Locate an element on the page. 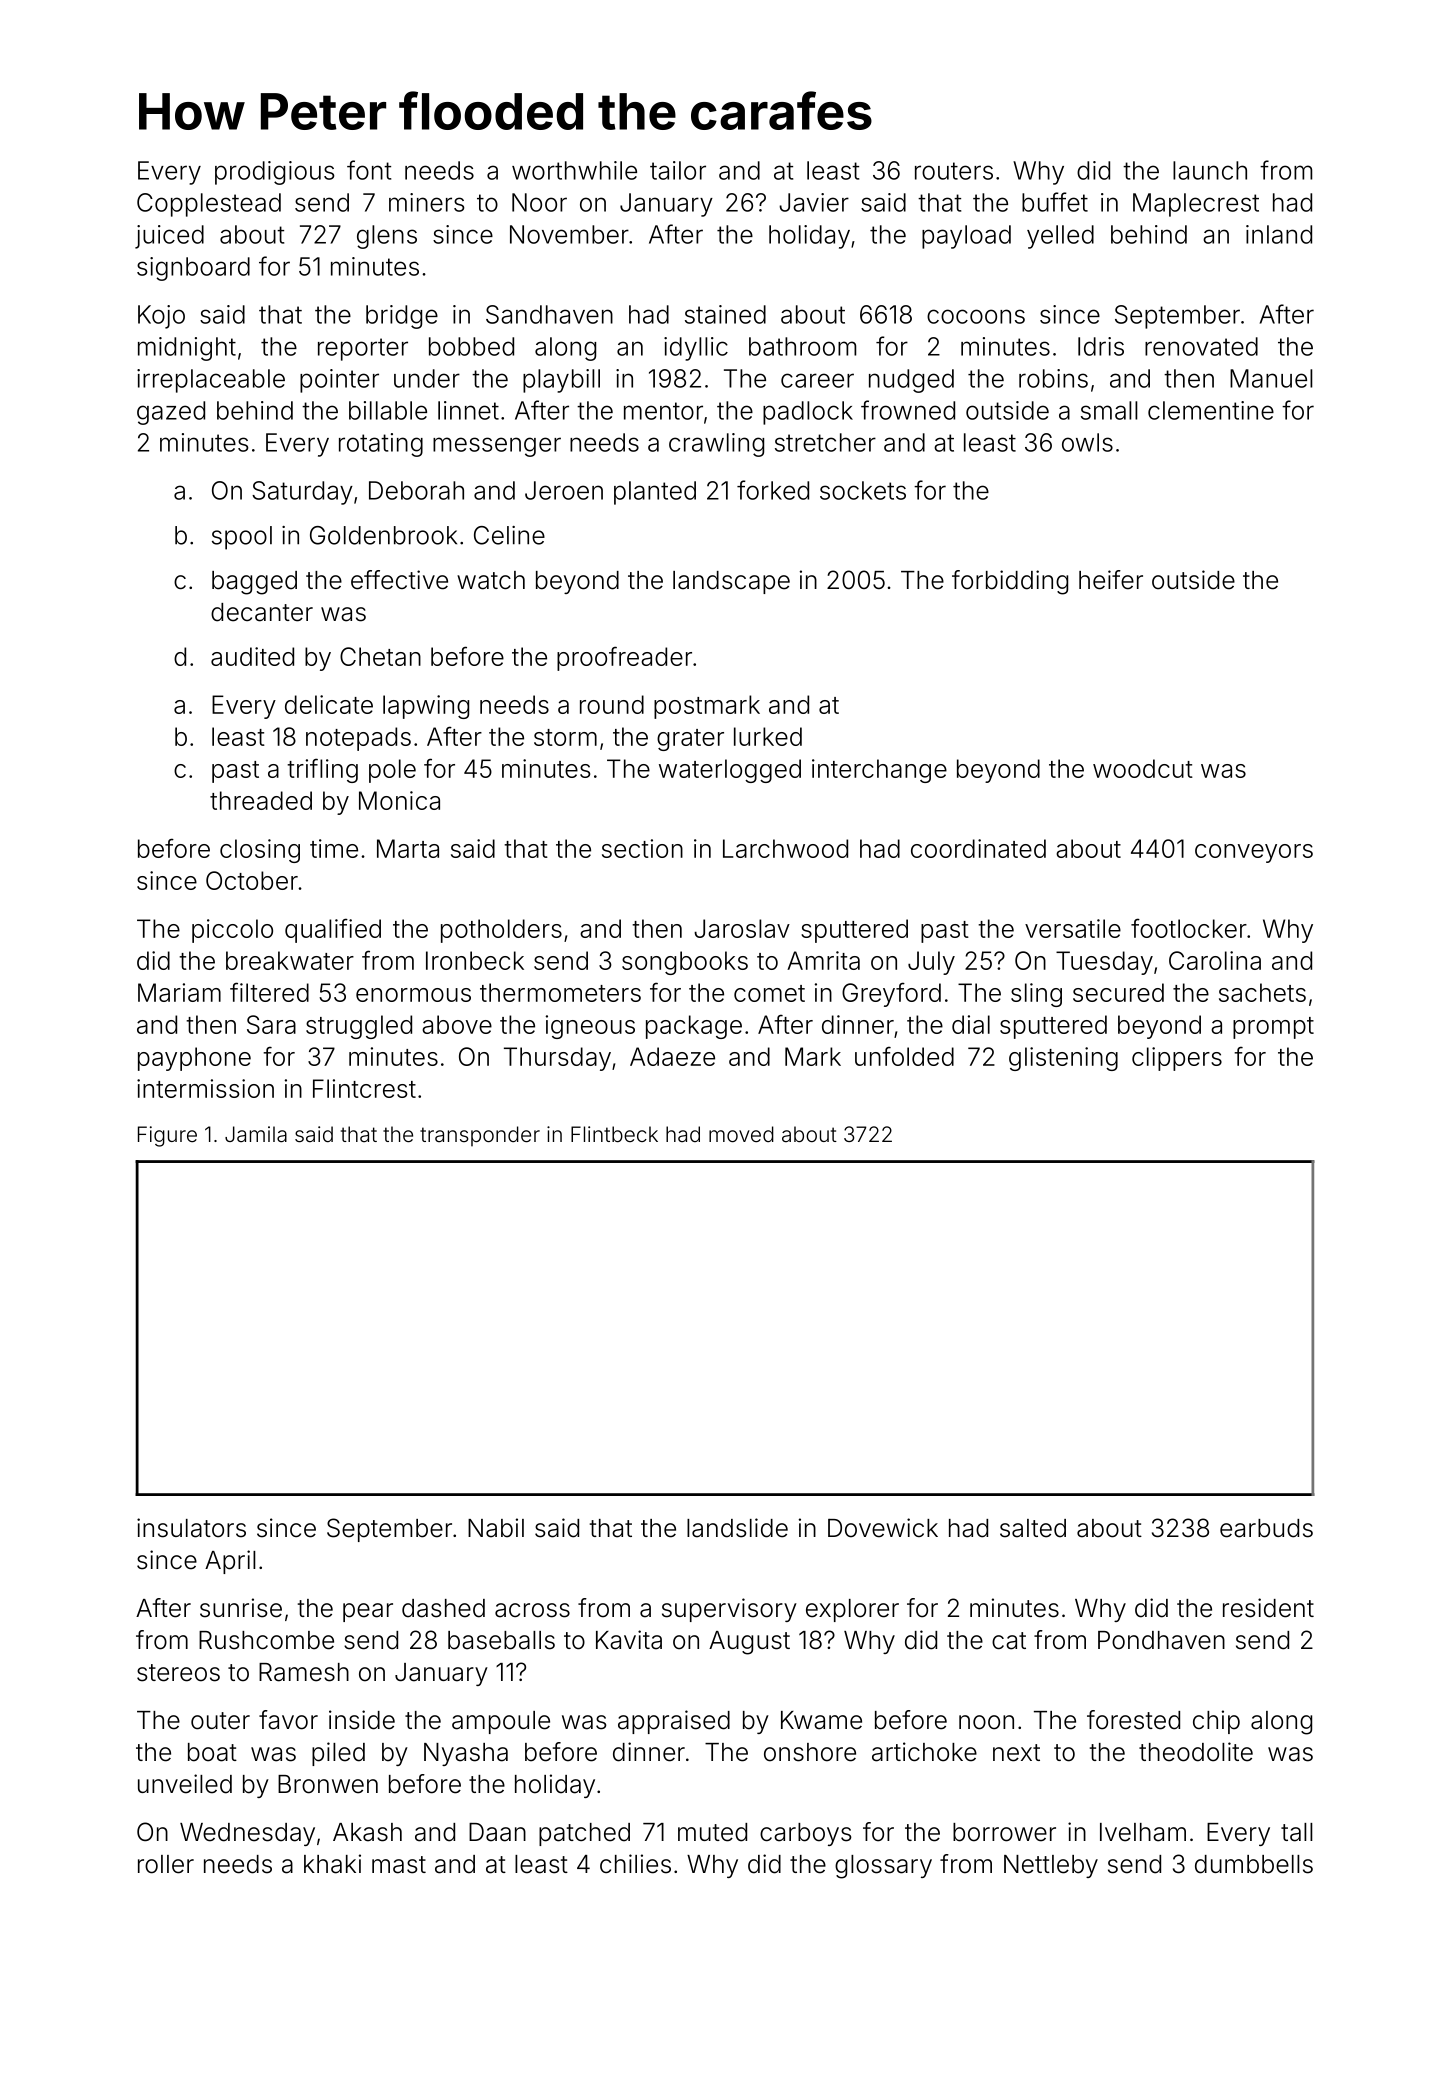  inland is located at coordinates (1279, 234).
